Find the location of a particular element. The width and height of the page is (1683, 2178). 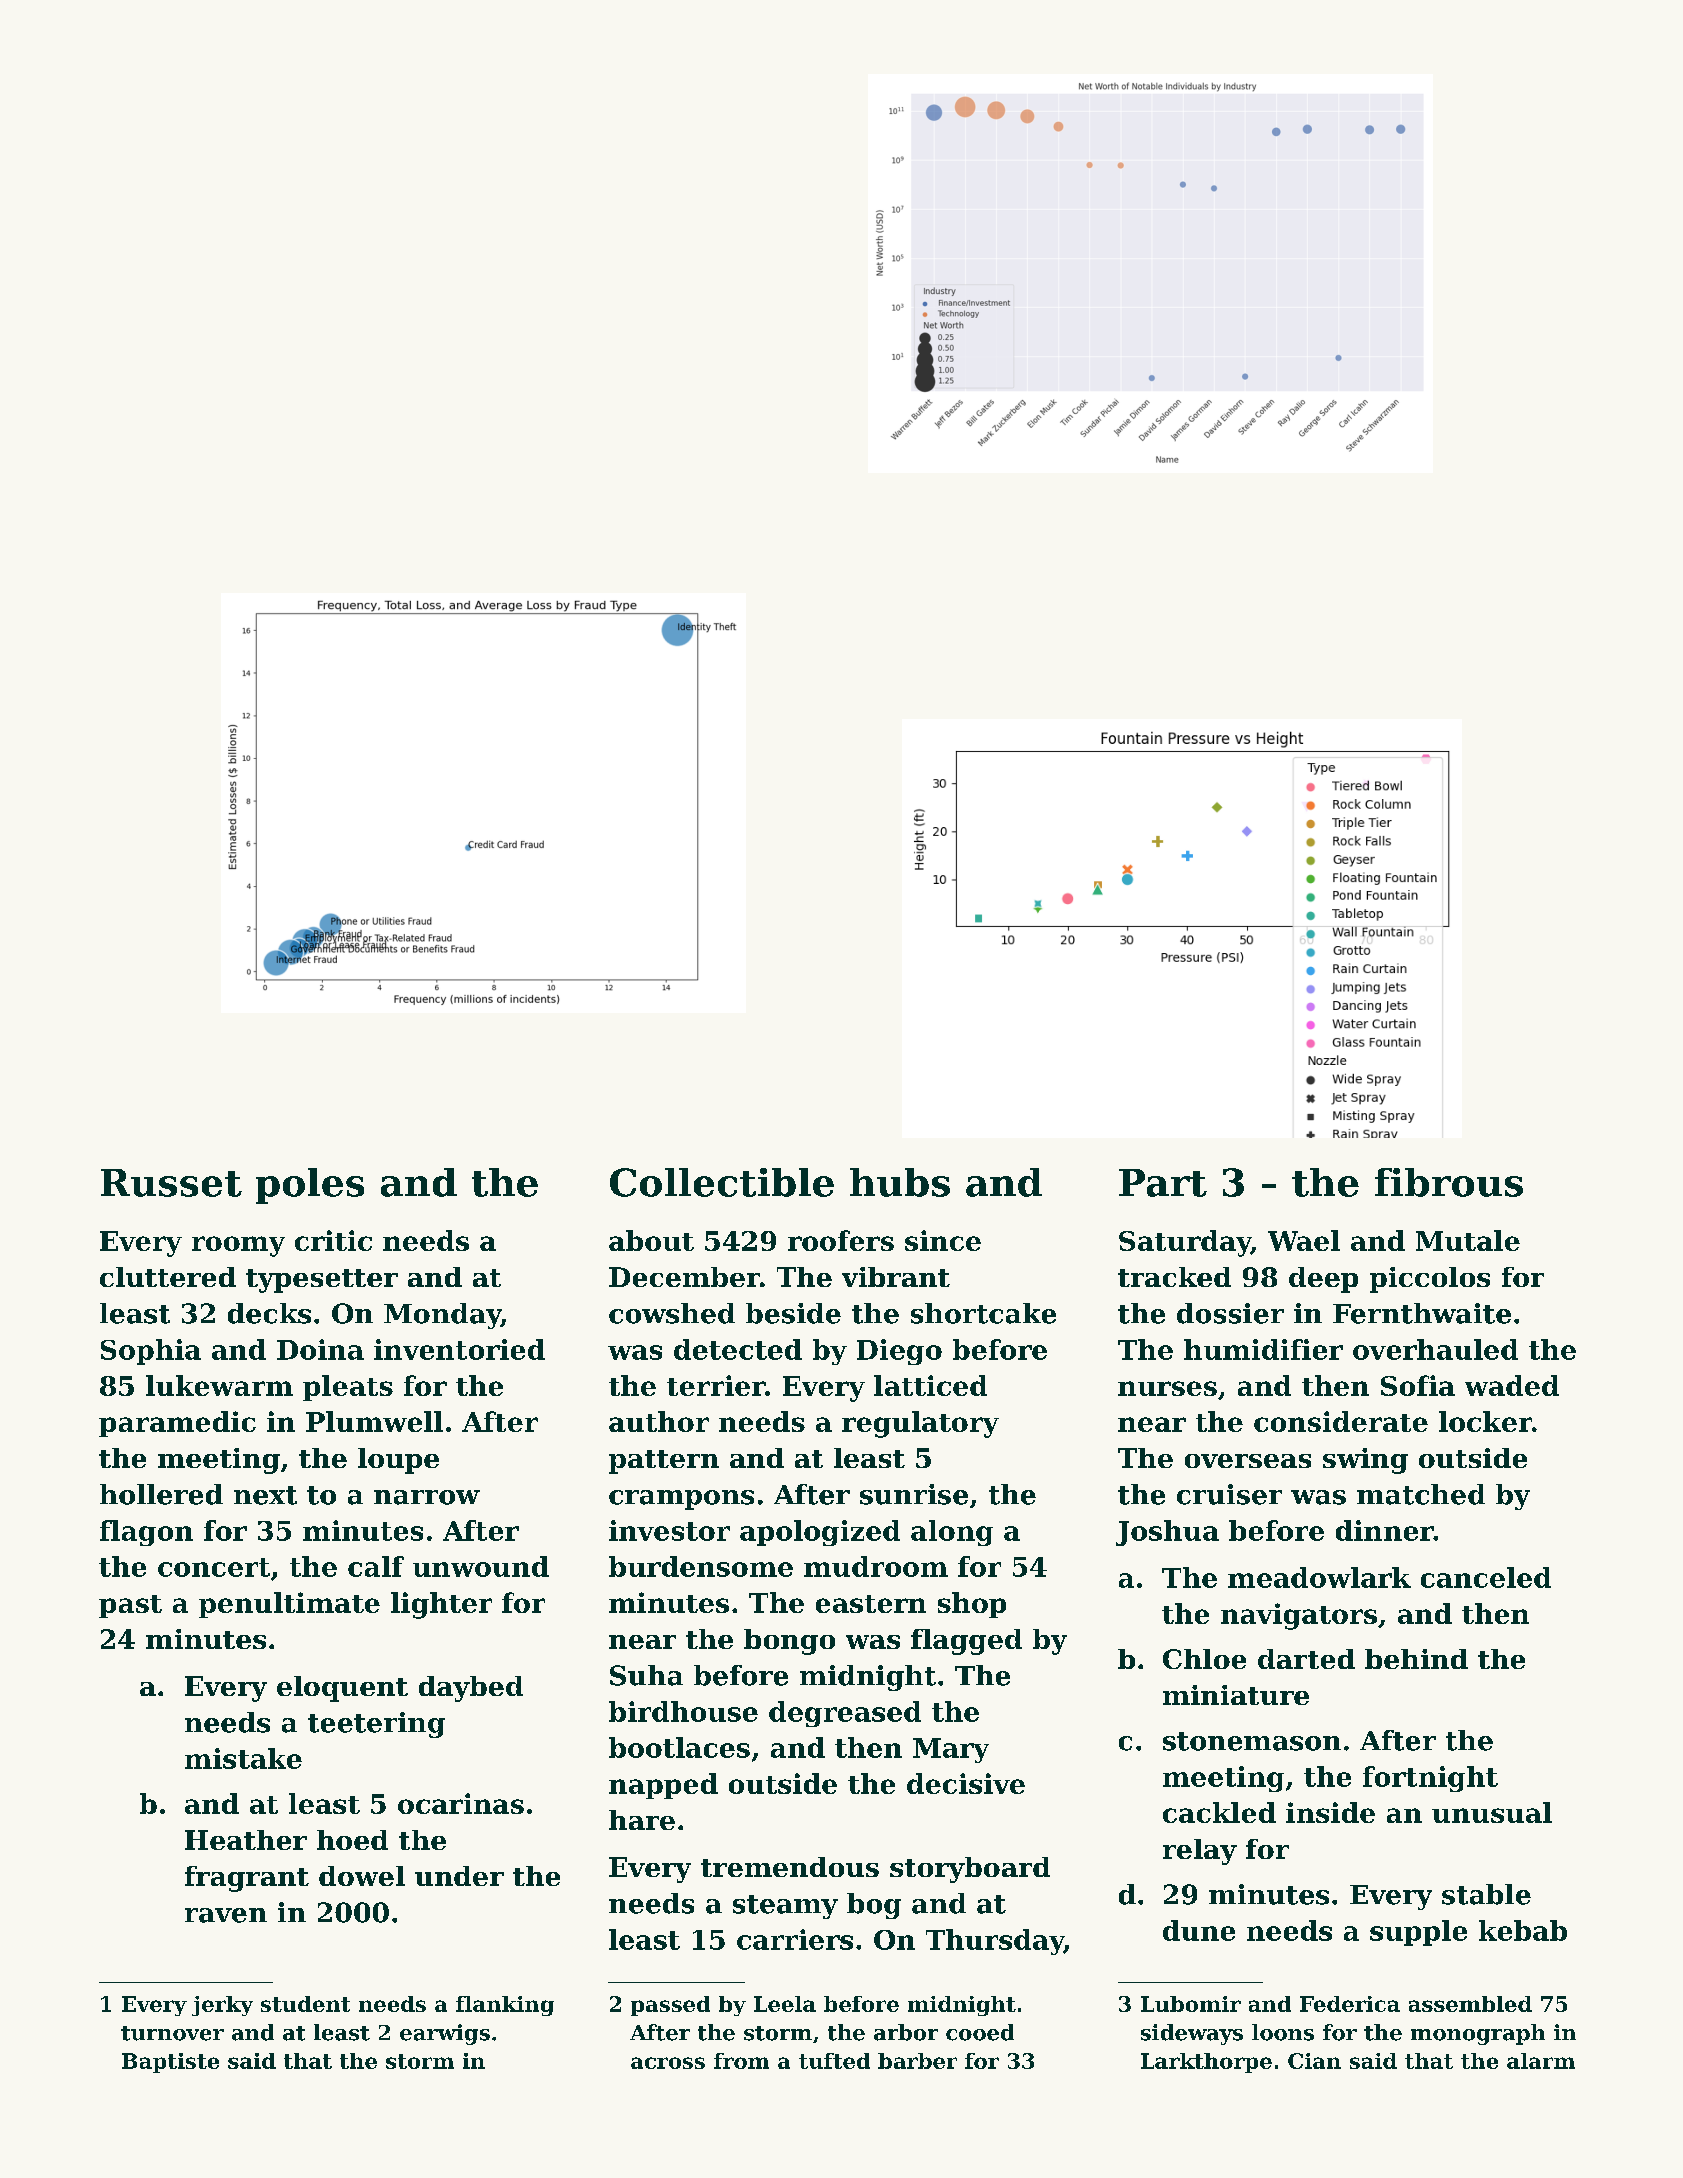

Collectible is located at coordinates (722, 1182).
